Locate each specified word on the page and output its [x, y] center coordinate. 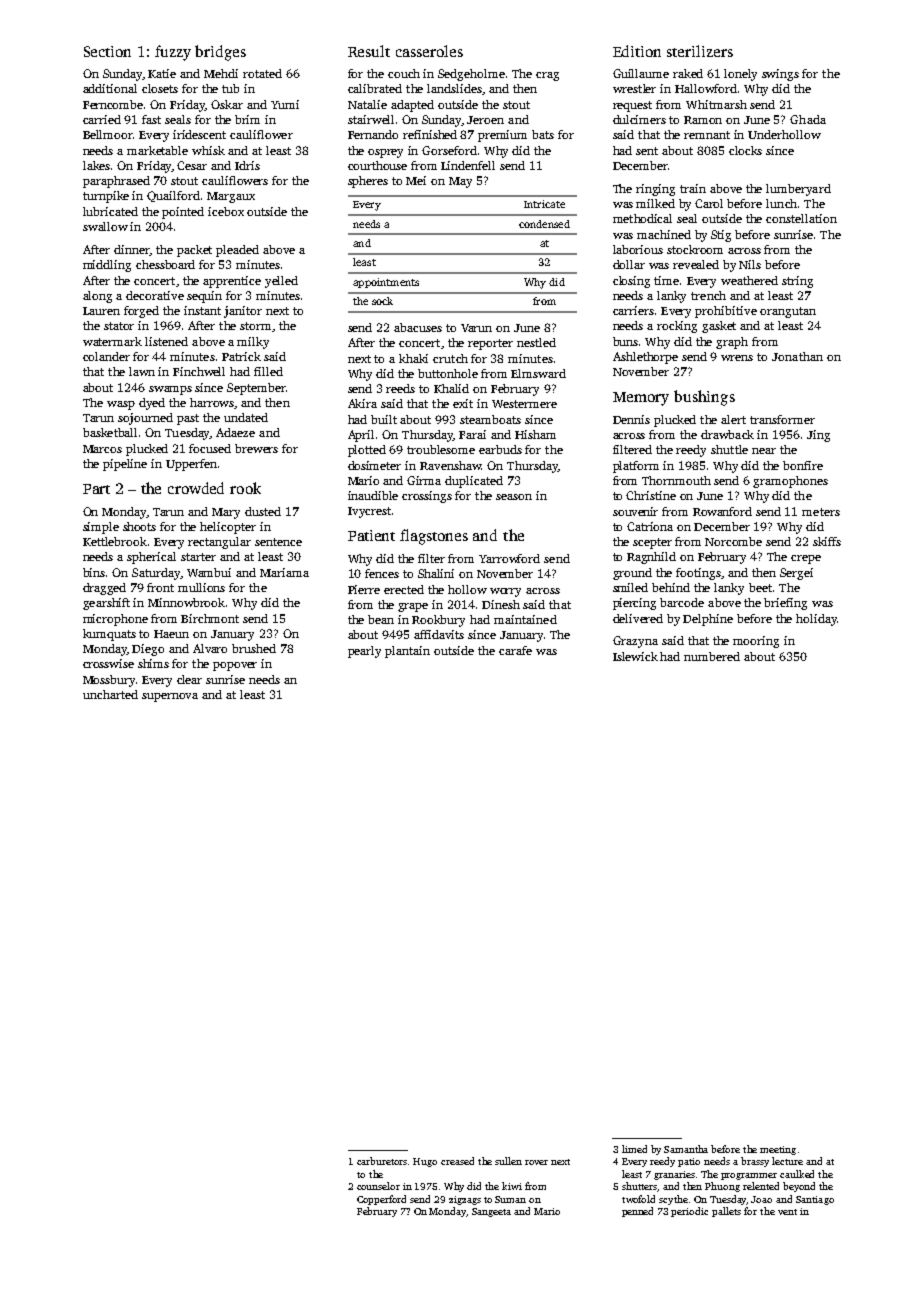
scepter [652, 543]
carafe [515, 650]
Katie [162, 73]
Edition [637, 51]
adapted [412, 106]
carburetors [383, 1161]
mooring [756, 642]
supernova [170, 697]
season [514, 497]
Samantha [686, 1149]
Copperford [381, 1200]
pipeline [125, 465]
